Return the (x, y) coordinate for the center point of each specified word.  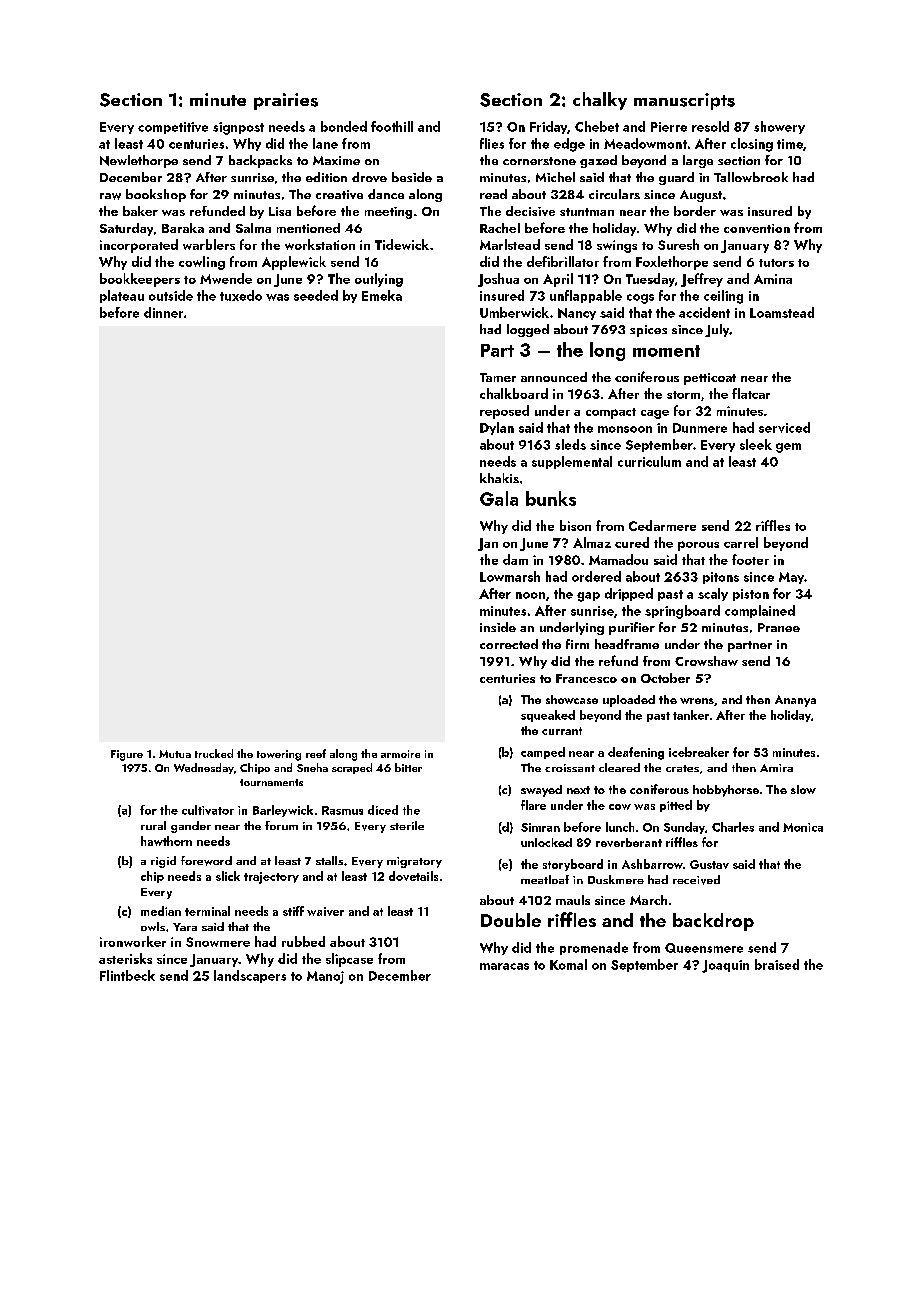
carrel (741, 542)
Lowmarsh (510, 576)
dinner (163, 312)
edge (569, 145)
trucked (214, 753)
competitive (173, 128)
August (701, 196)
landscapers (250, 976)
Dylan (497, 428)
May (791, 578)
